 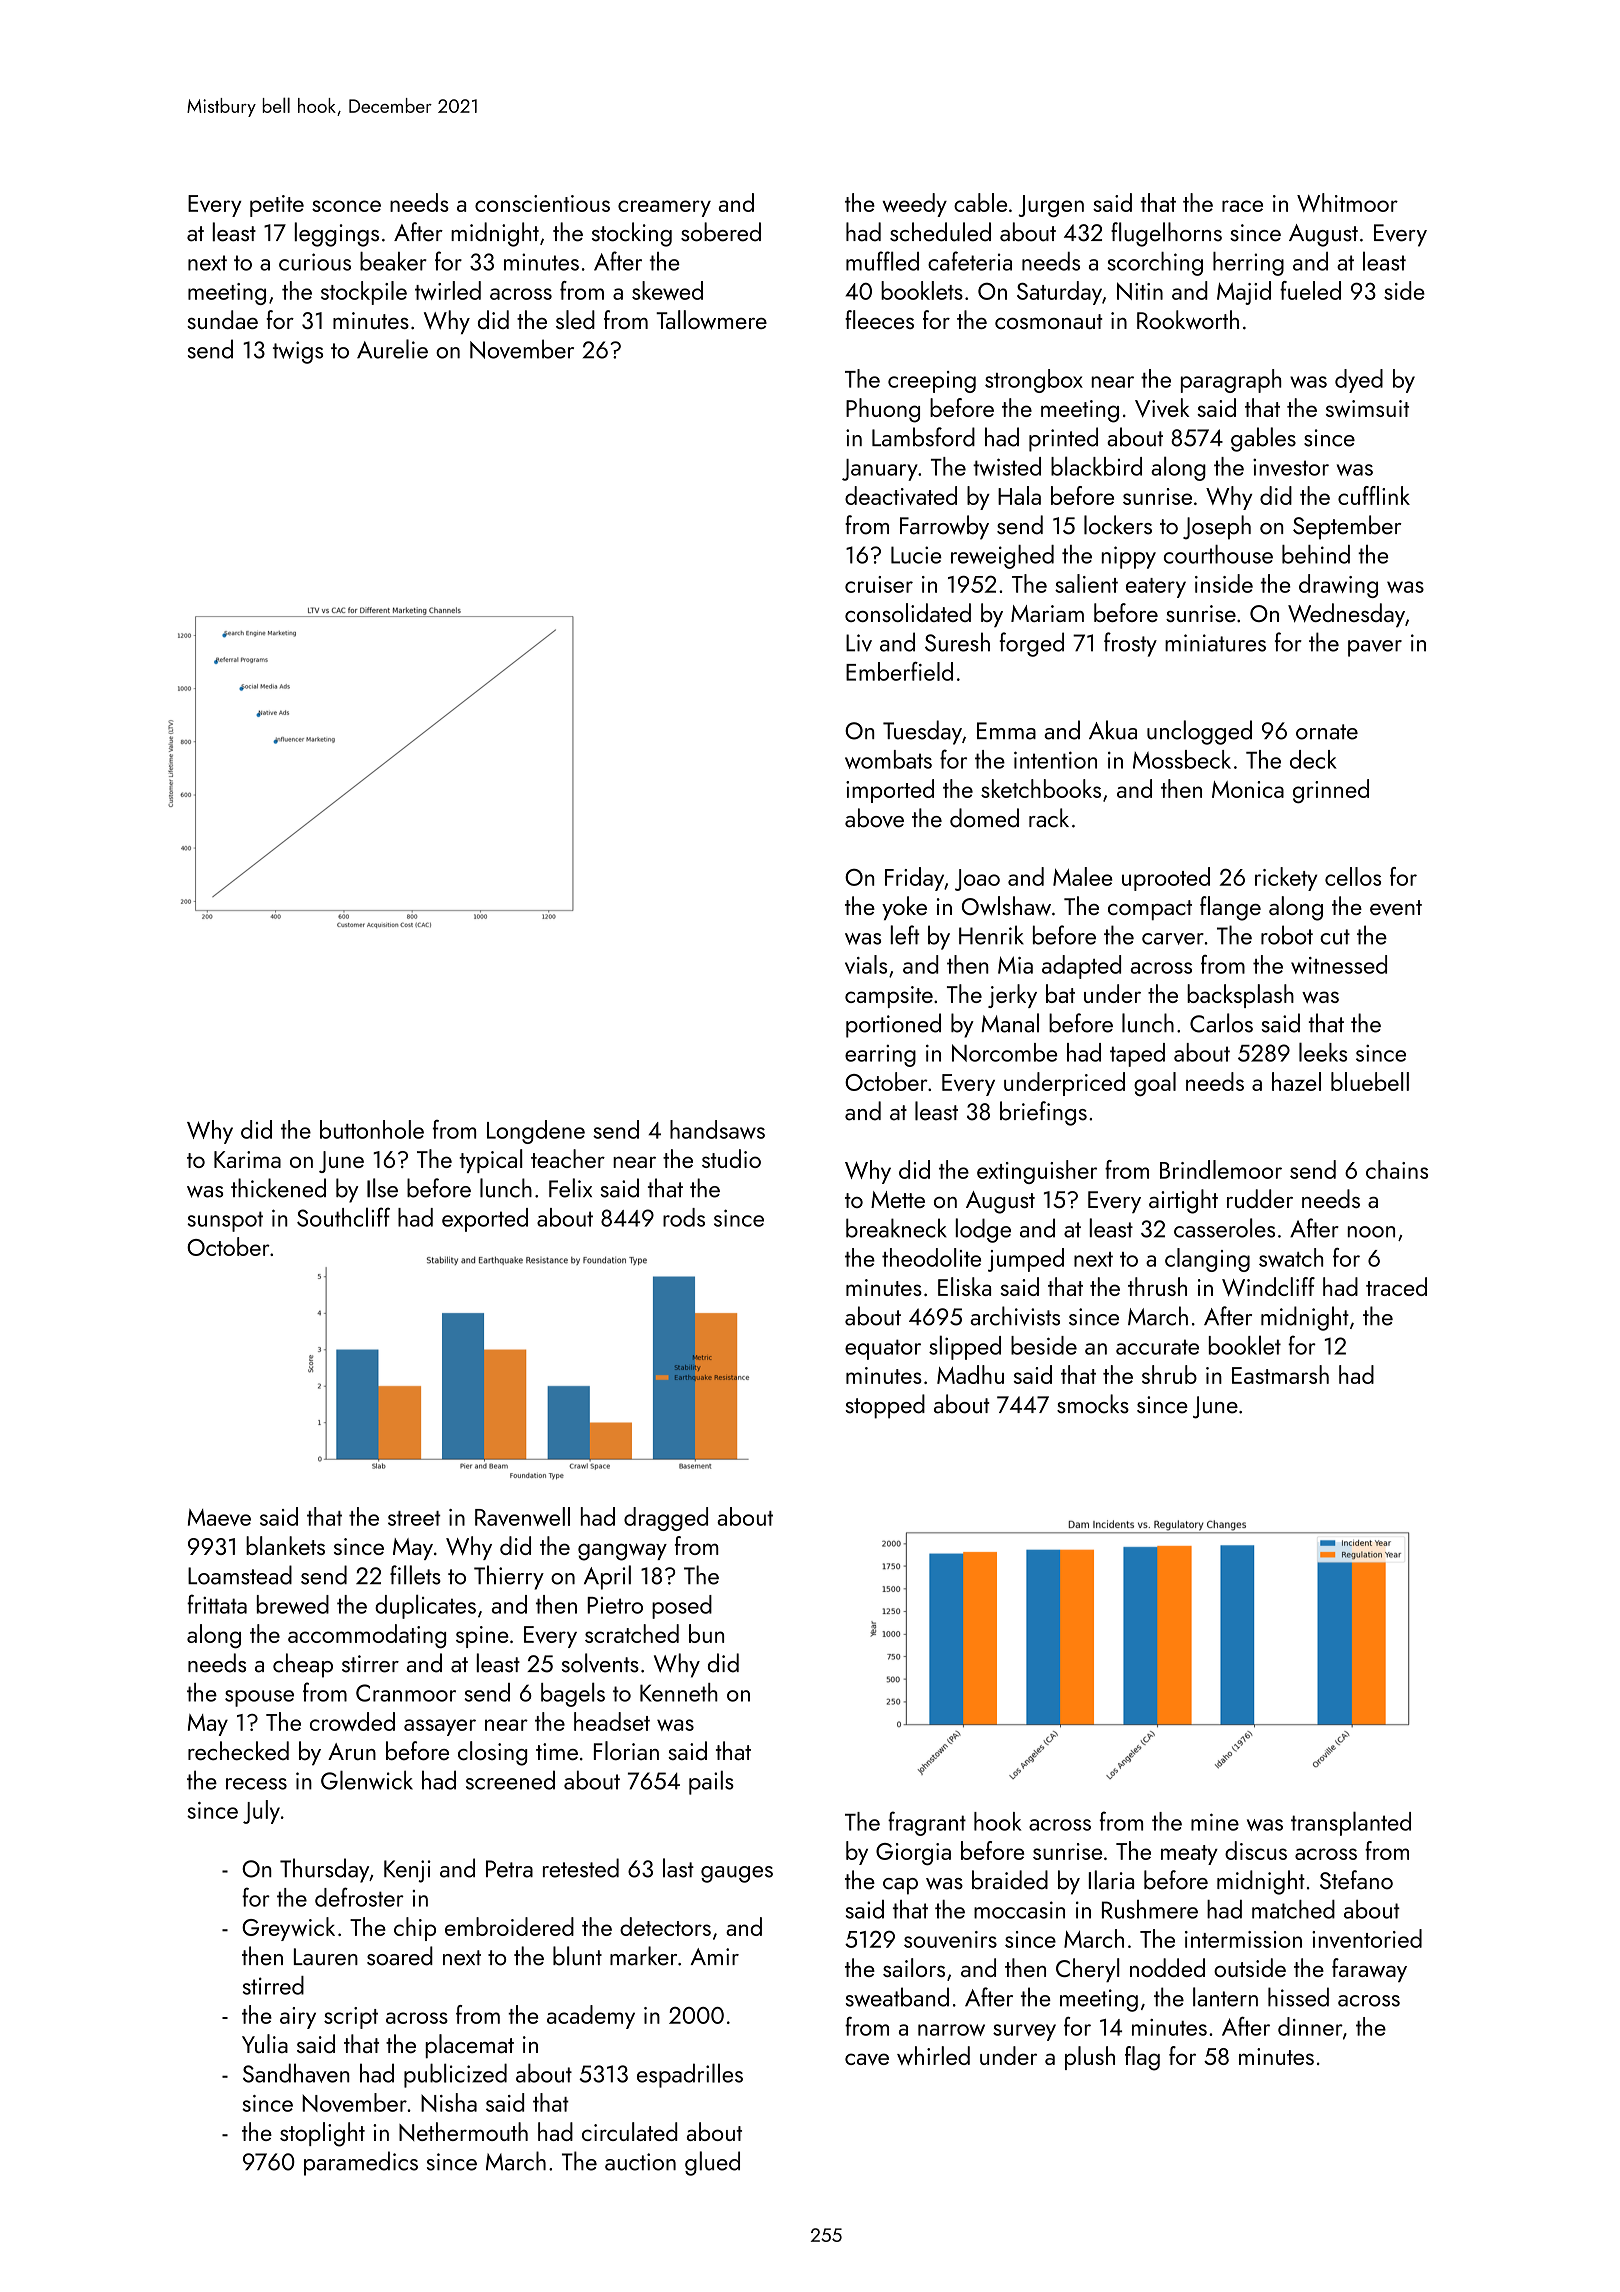 What do you see at coordinates (879, 584) in the screenshot?
I see `cruiser` at bounding box center [879, 584].
